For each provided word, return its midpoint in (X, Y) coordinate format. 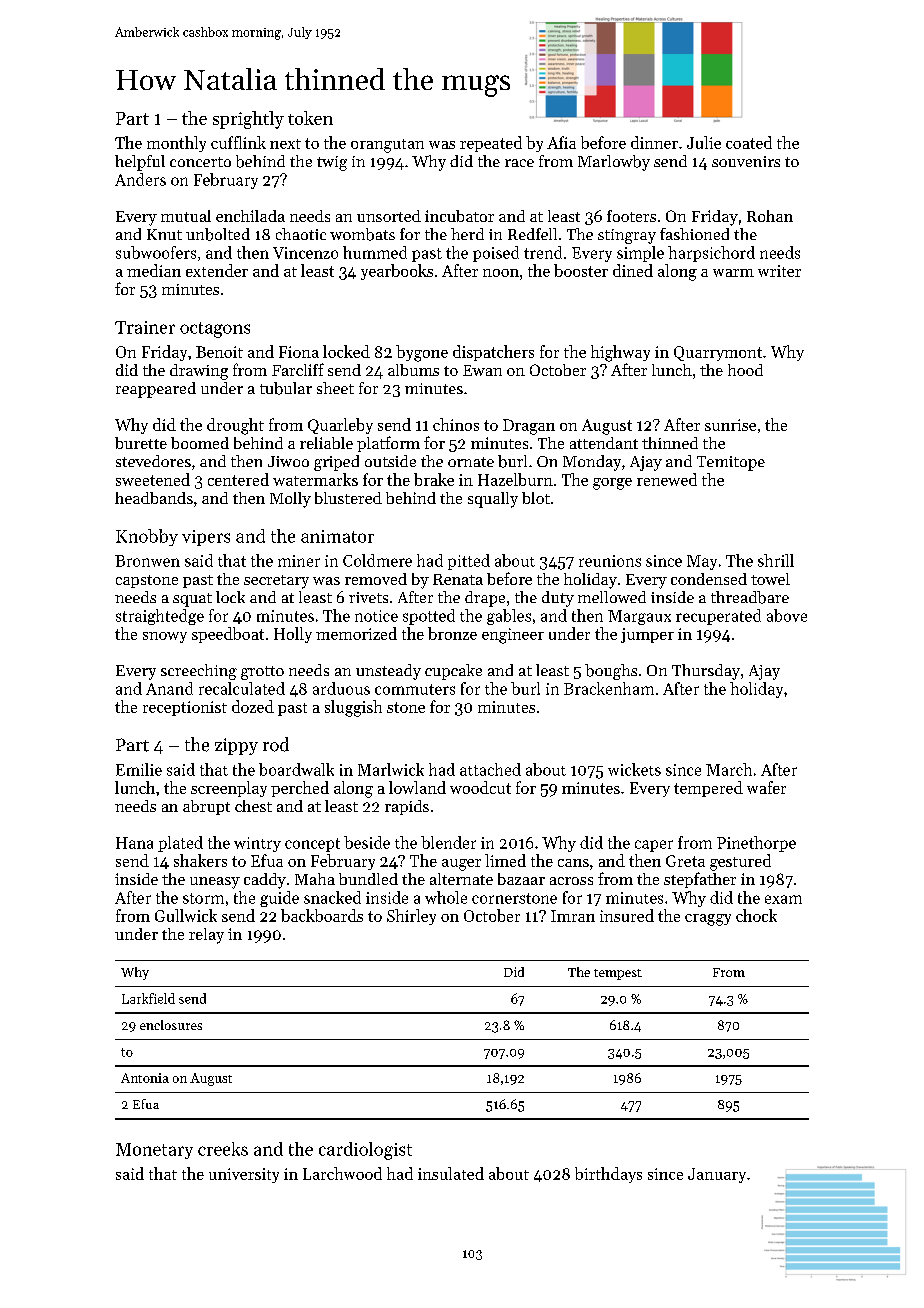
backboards (322, 915)
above (787, 615)
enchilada (250, 216)
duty (558, 599)
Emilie (139, 769)
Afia (561, 142)
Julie (704, 142)
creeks (223, 1149)
